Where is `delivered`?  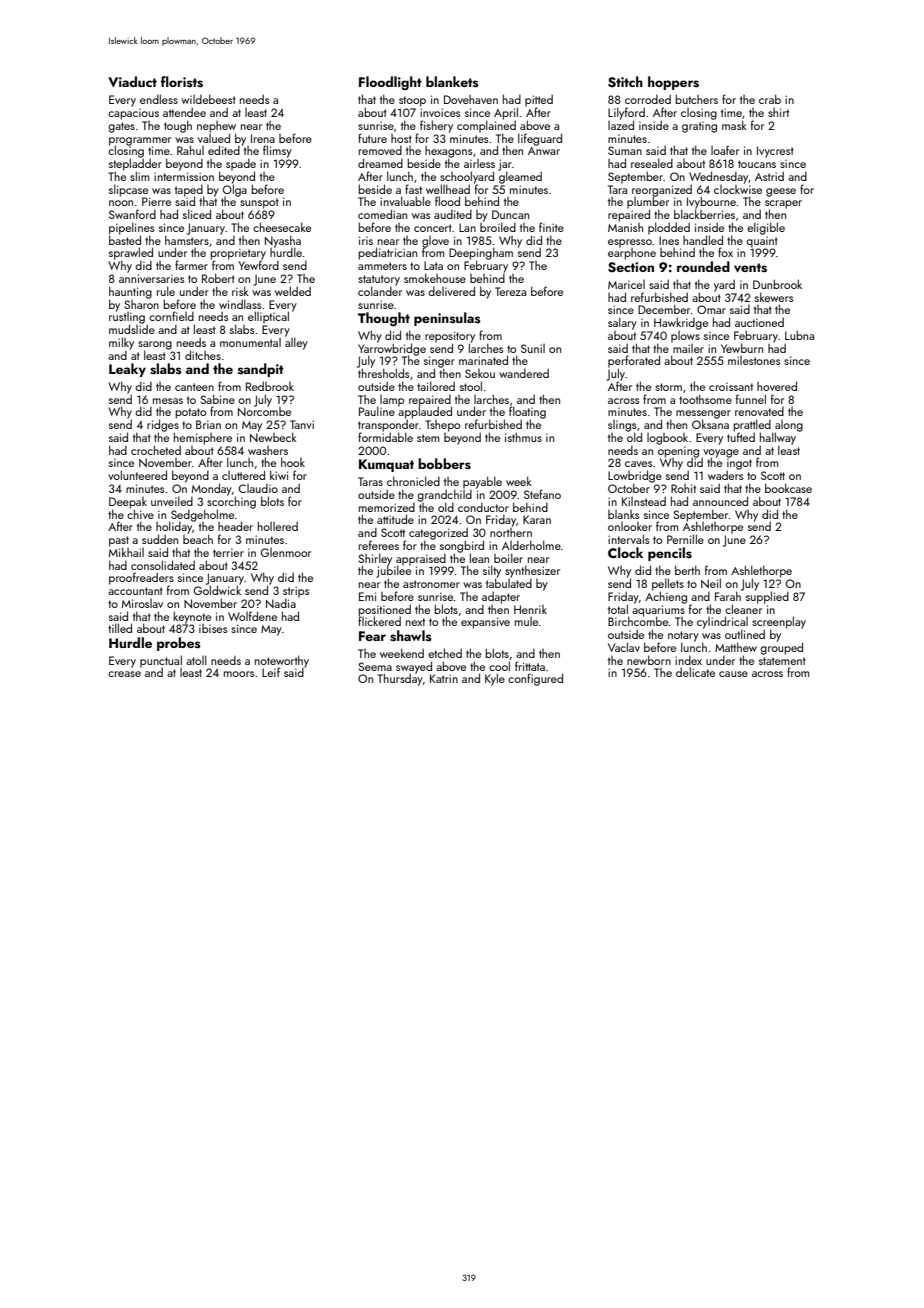 delivered is located at coordinates (451, 291).
